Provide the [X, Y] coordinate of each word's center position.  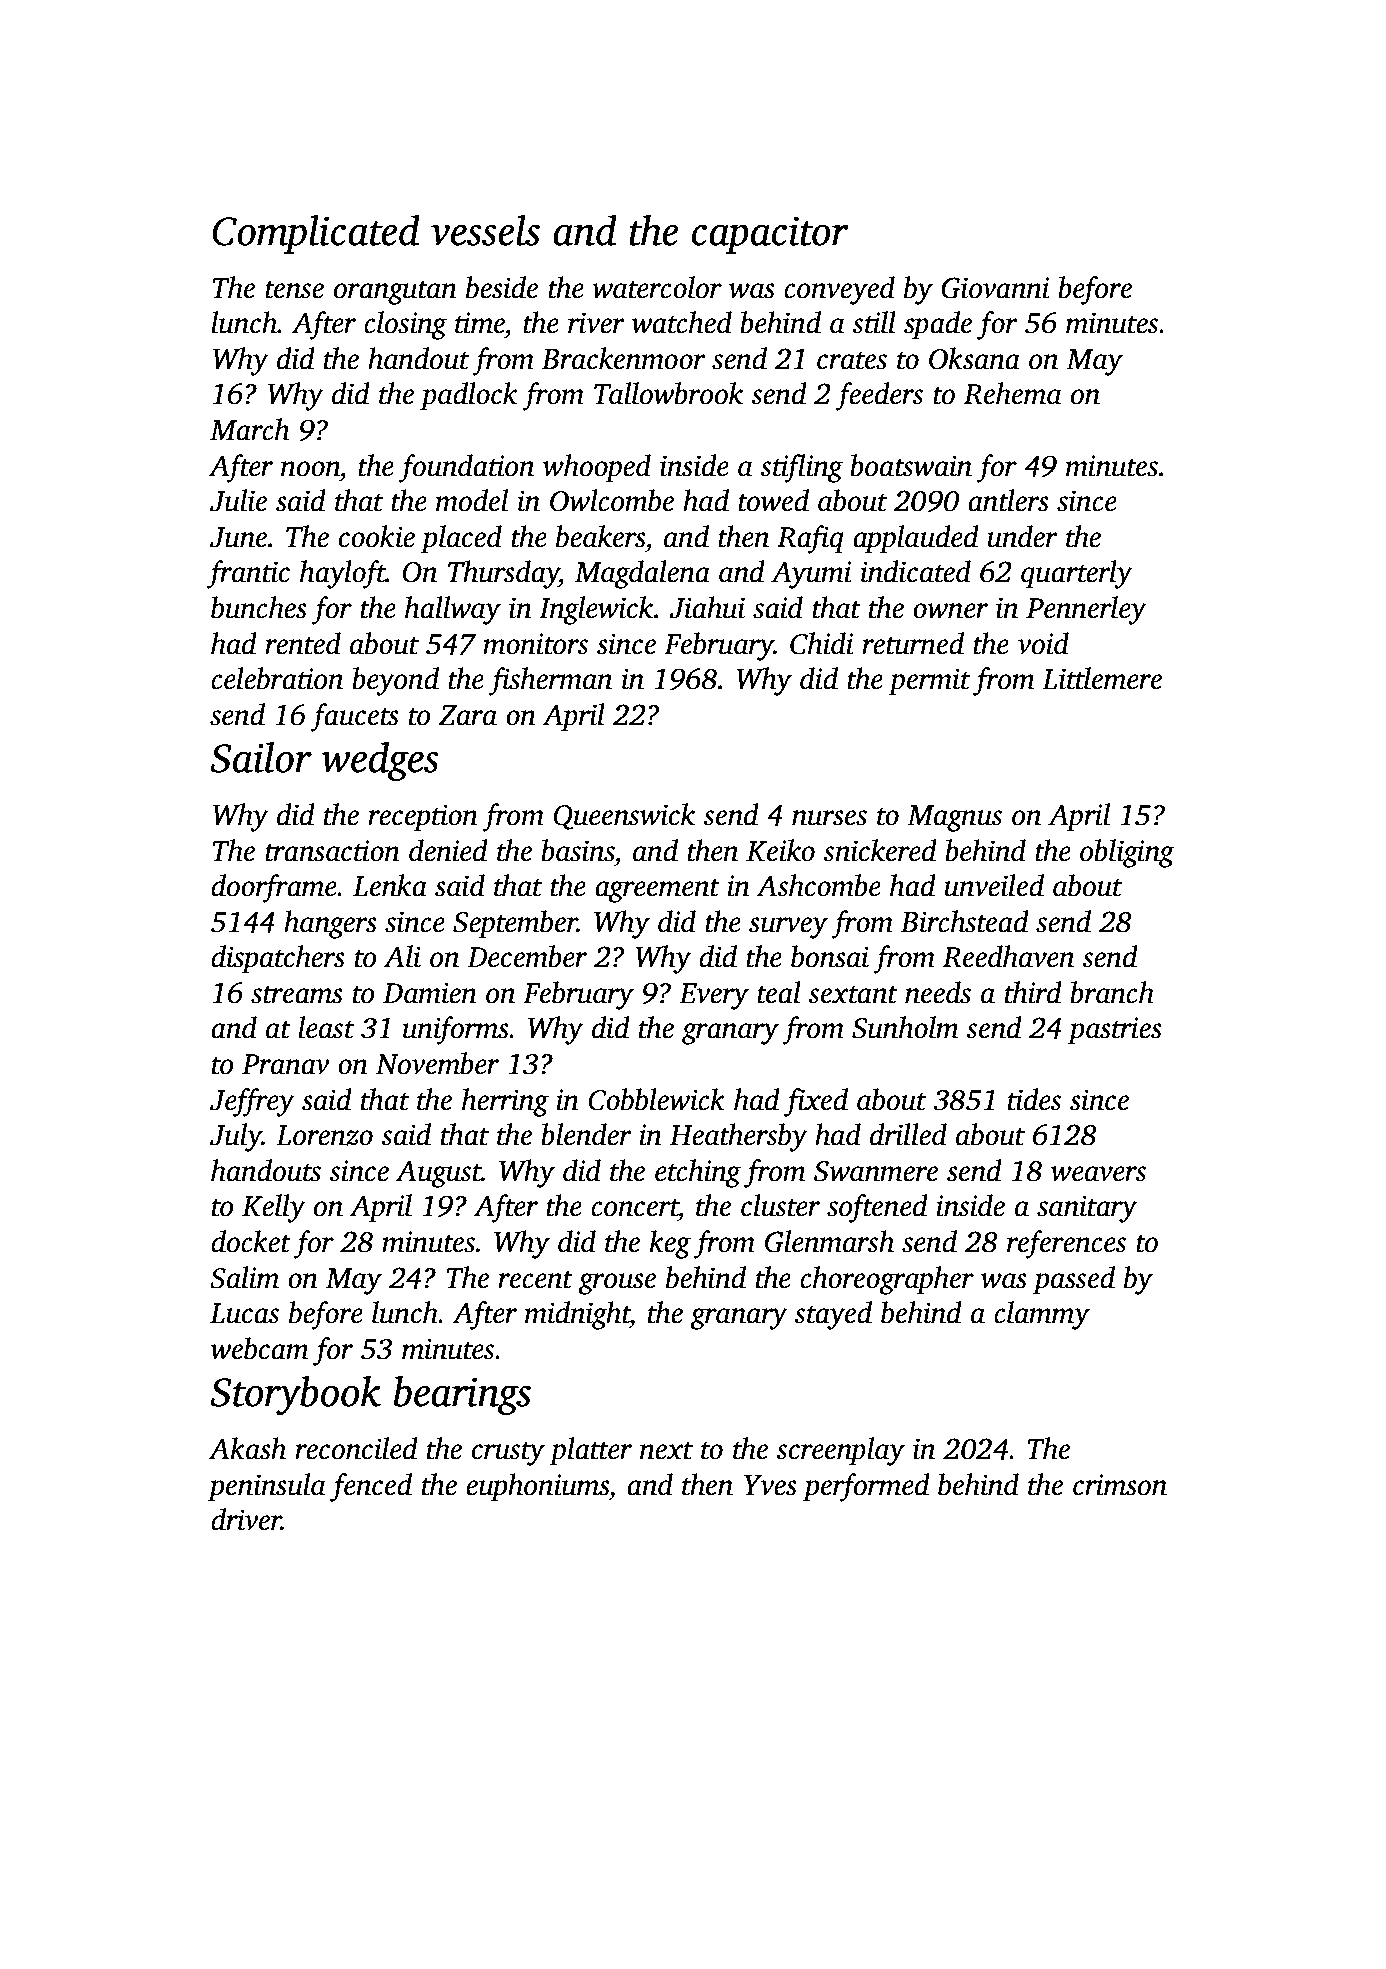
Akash [247, 1448]
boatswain [911, 465]
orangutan [395, 293]
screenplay [840, 1451]
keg [670, 1244]
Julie [238, 500]
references [1066, 1244]
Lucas [244, 1313]
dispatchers [278, 959]
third [1033, 992]
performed [866, 1487]
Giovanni [995, 288]
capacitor [770, 235]
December [527, 956]
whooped [597, 468]
